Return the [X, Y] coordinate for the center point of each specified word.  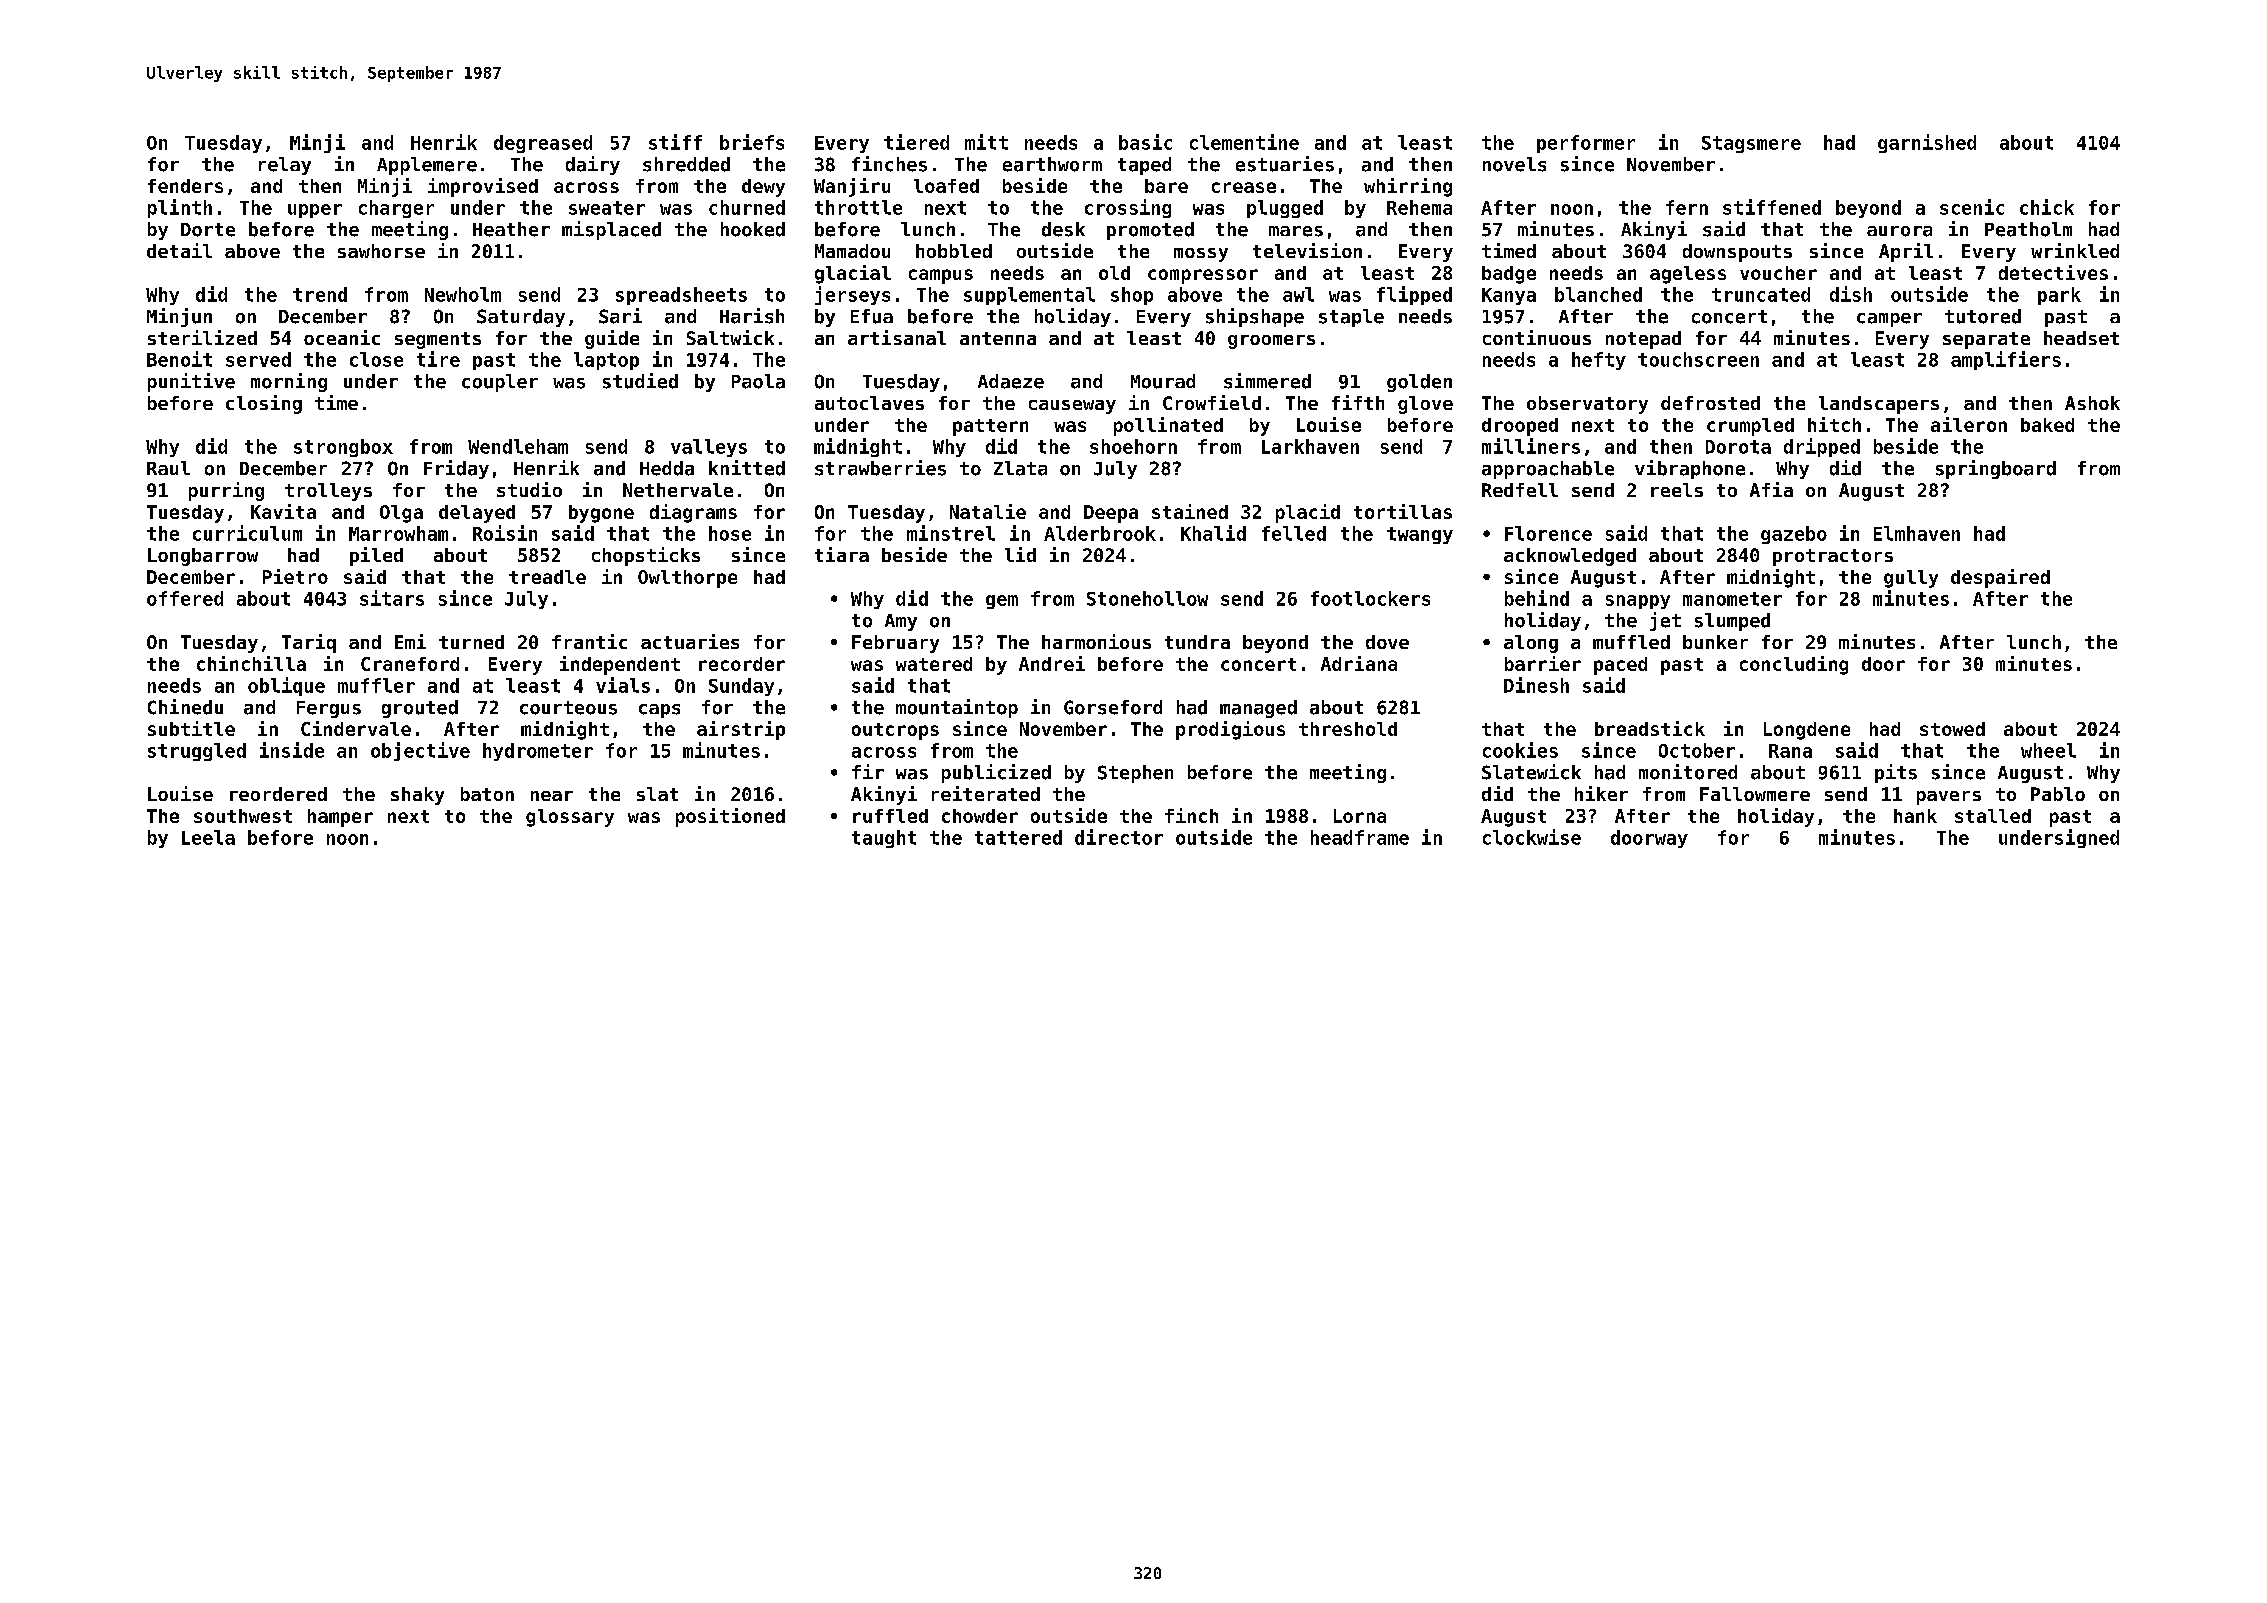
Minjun [179, 317]
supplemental [1029, 296]
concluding [1794, 665]
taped [1144, 166]
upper [315, 211]
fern [1687, 207]
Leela [208, 837]
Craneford [410, 664]
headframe [1360, 837]
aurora [1899, 231]
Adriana [1359, 663]
